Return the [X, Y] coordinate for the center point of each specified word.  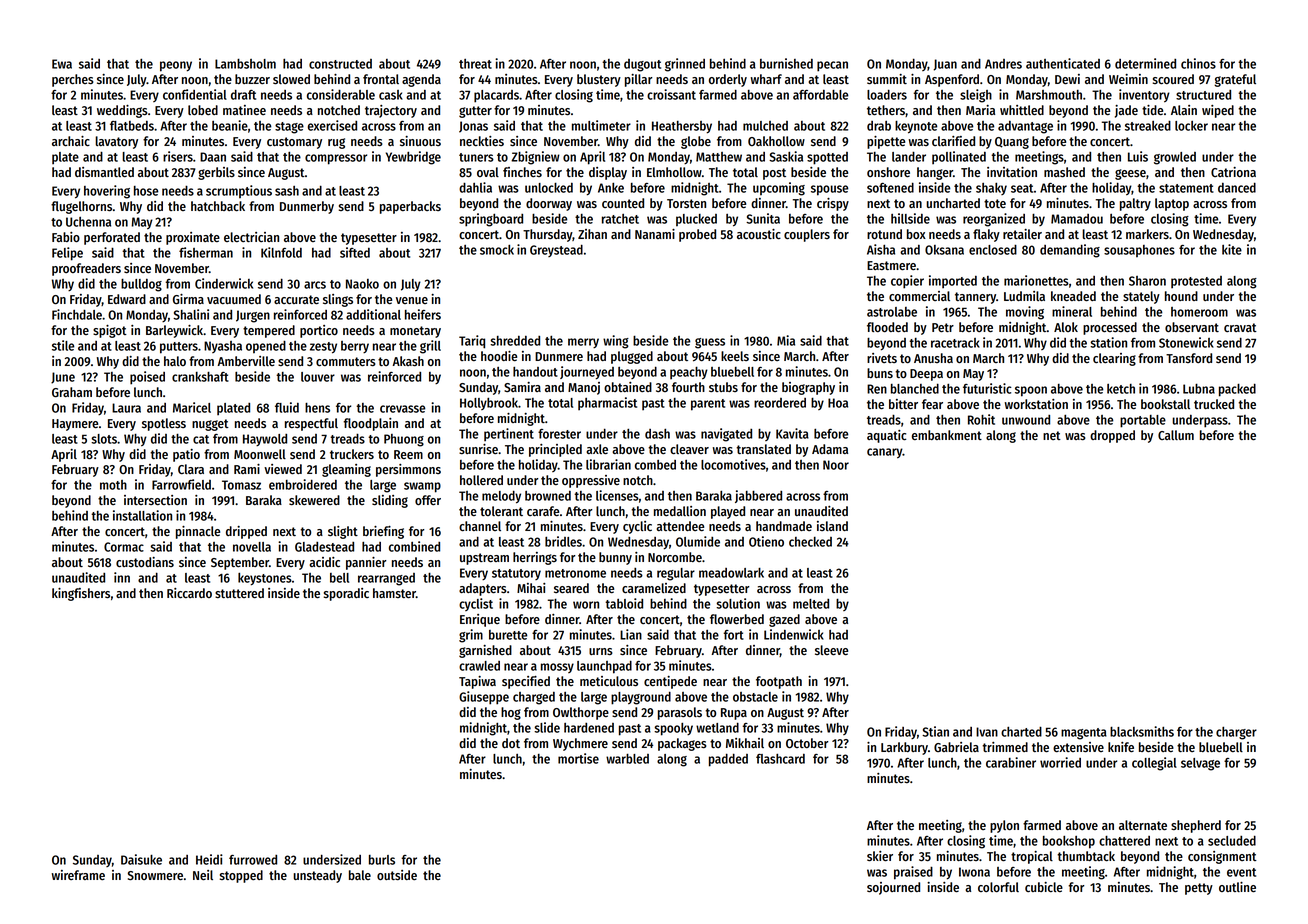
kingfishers [81, 594]
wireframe [78, 875]
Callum [1176, 435]
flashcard [780, 759]
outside [397, 875]
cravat [1240, 327]
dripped [246, 532]
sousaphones [1139, 251]
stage [289, 128]
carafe [543, 511]
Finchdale [77, 314]
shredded [515, 341]
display [608, 173]
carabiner [1011, 762]
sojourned [893, 888]
